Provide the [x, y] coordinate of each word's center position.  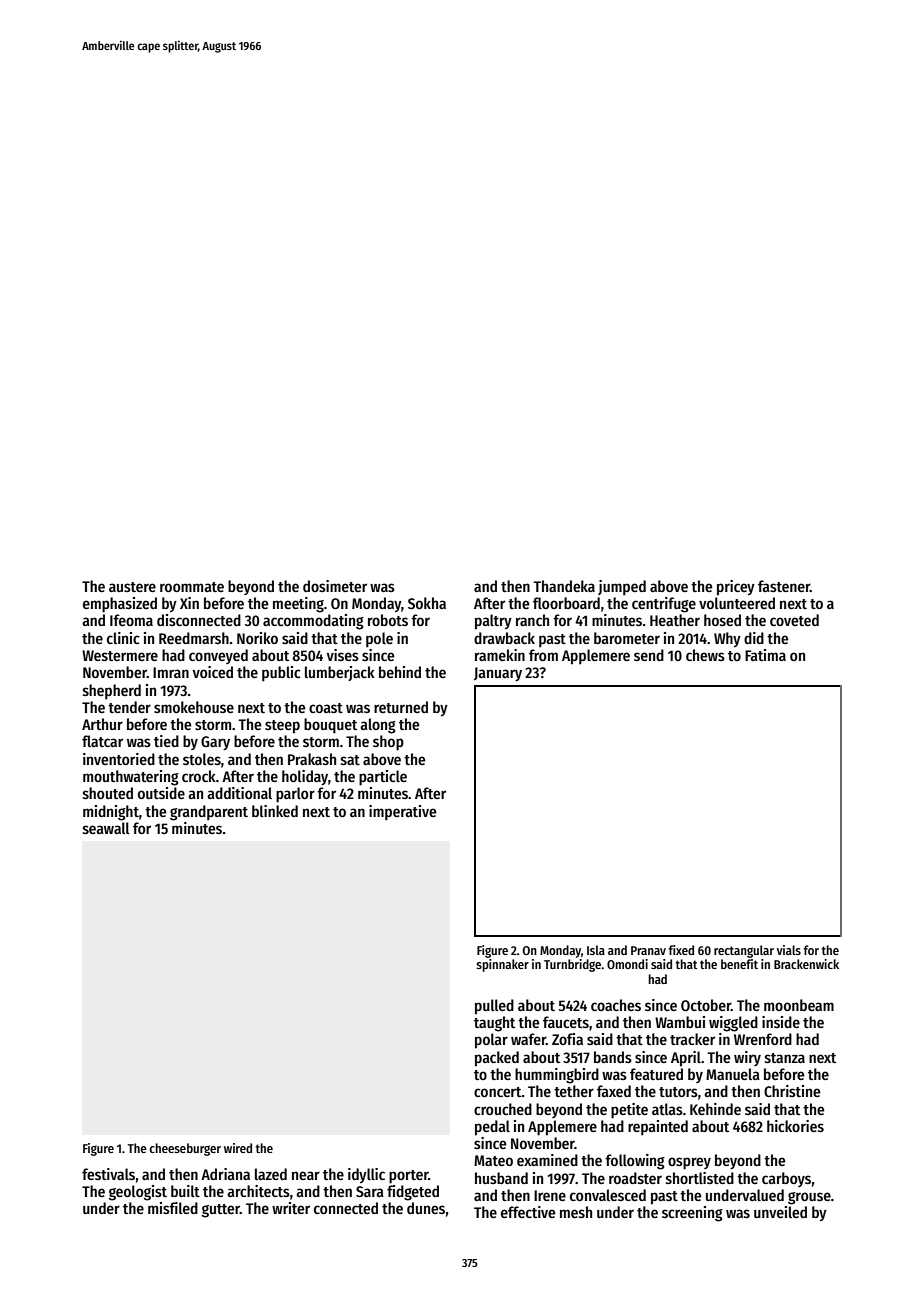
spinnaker [502, 965]
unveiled [780, 1212]
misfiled [173, 1208]
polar [491, 1041]
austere [132, 587]
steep [282, 727]
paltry [493, 622]
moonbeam [799, 1005]
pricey [736, 588]
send [649, 655]
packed [497, 1059]
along [378, 726]
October [706, 1005]
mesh [576, 1212]
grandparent [209, 813]
